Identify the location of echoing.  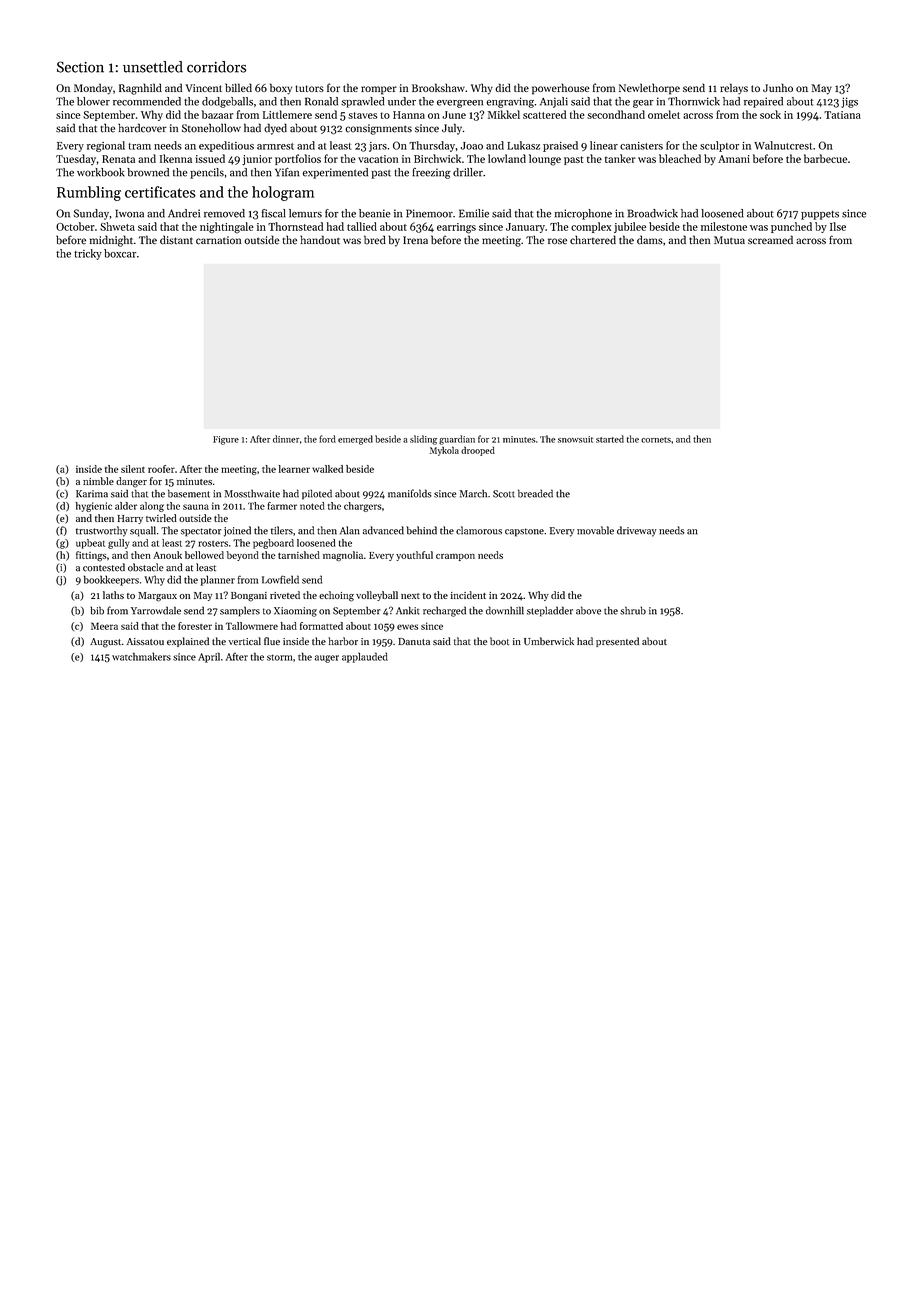
(336, 596).
